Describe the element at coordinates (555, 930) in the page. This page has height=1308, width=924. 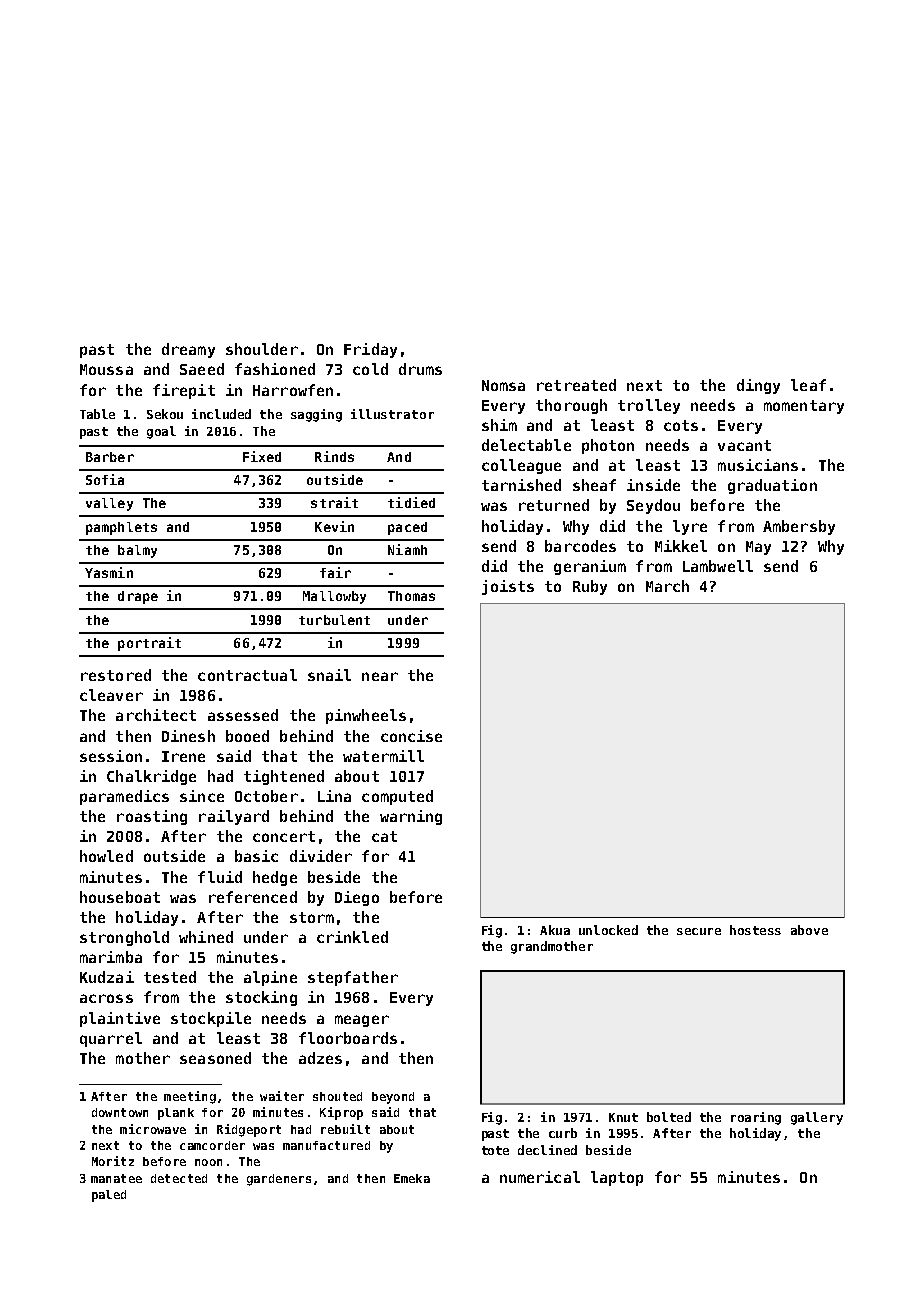
I see `Akua` at that location.
